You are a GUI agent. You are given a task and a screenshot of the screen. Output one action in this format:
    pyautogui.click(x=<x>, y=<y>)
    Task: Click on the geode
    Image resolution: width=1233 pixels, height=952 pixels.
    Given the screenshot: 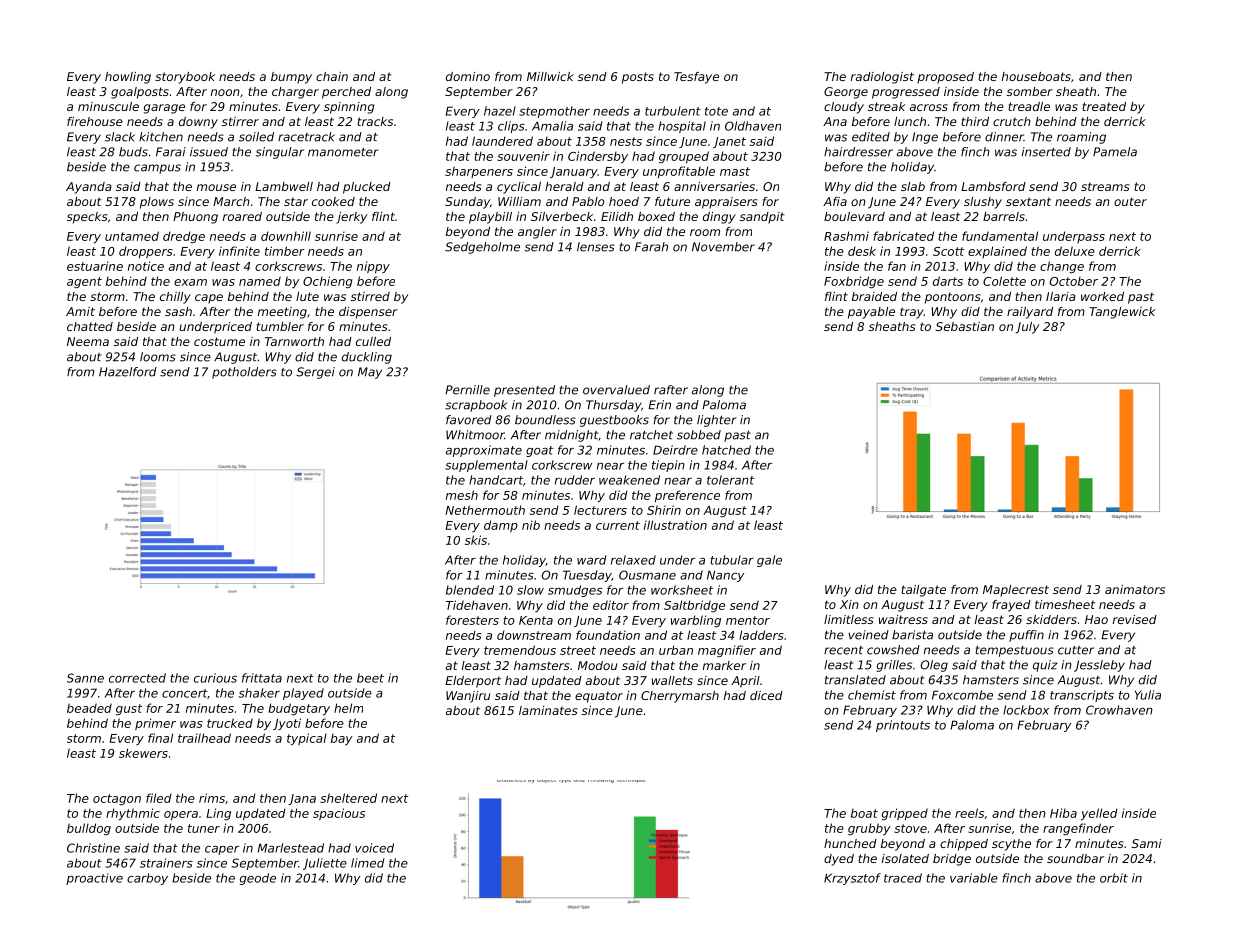 What is the action you would take?
    pyautogui.click(x=258, y=879)
